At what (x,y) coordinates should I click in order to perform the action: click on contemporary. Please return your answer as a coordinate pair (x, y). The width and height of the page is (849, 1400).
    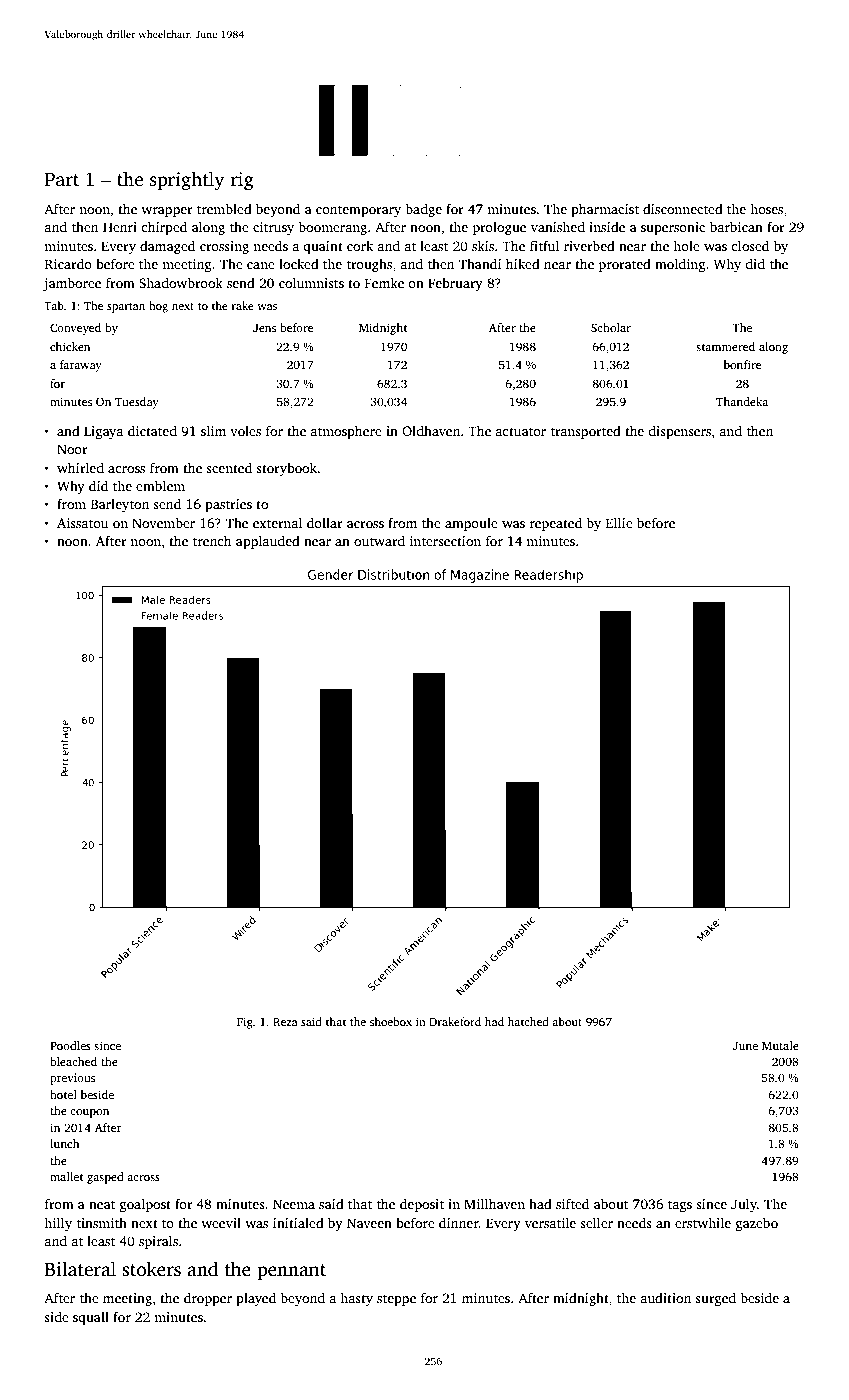
    Looking at the image, I should click on (358, 211).
